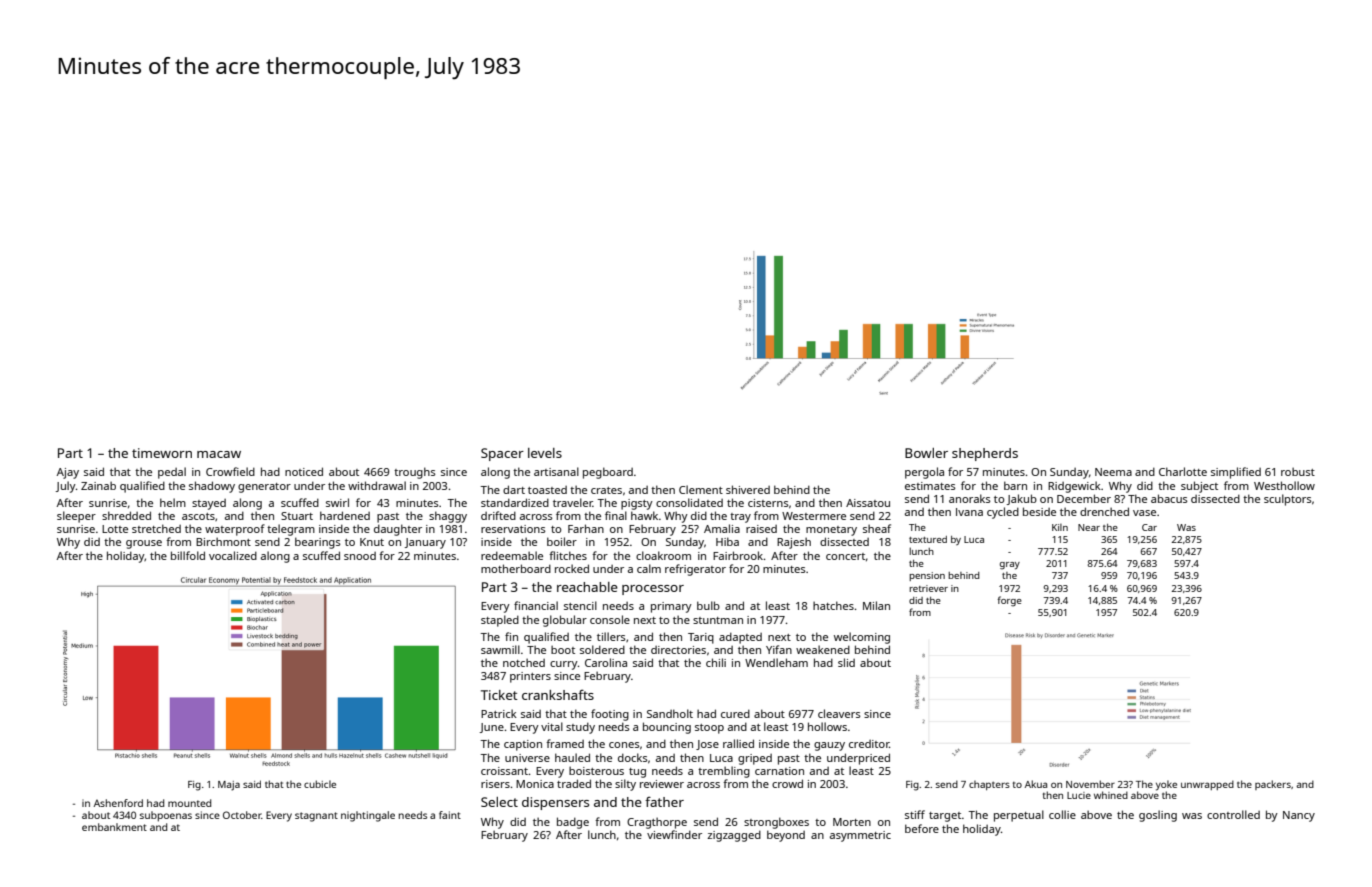  What do you see at coordinates (1009, 601) in the screenshot?
I see `forge` at bounding box center [1009, 601].
